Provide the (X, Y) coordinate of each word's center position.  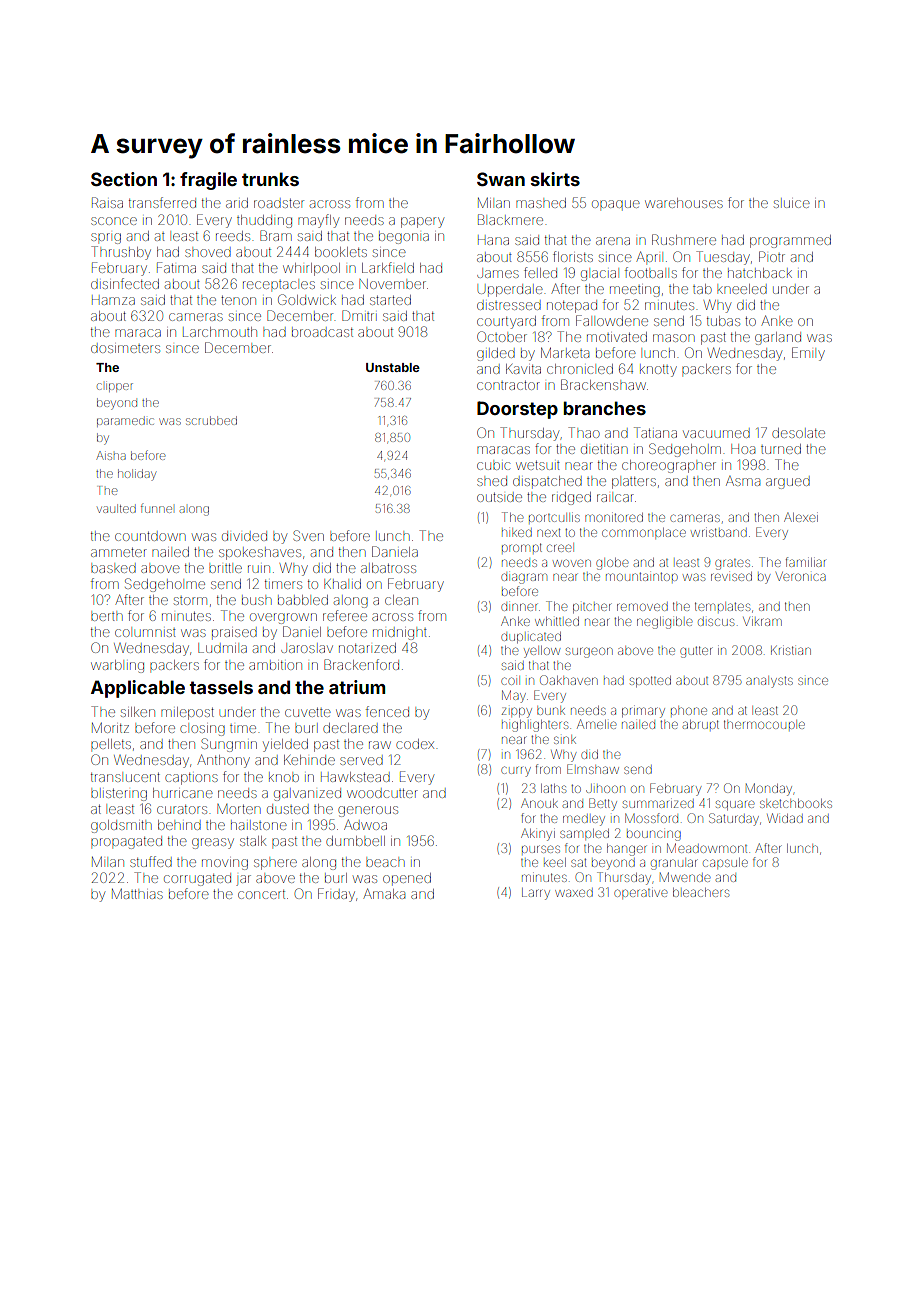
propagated (126, 842)
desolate (798, 433)
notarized (367, 648)
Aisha (111, 455)
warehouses (684, 203)
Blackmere (510, 219)
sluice (792, 204)
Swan (501, 179)
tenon (238, 300)
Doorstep (517, 410)
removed (642, 607)
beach (385, 863)
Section (124, 179)
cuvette (308, 712)
